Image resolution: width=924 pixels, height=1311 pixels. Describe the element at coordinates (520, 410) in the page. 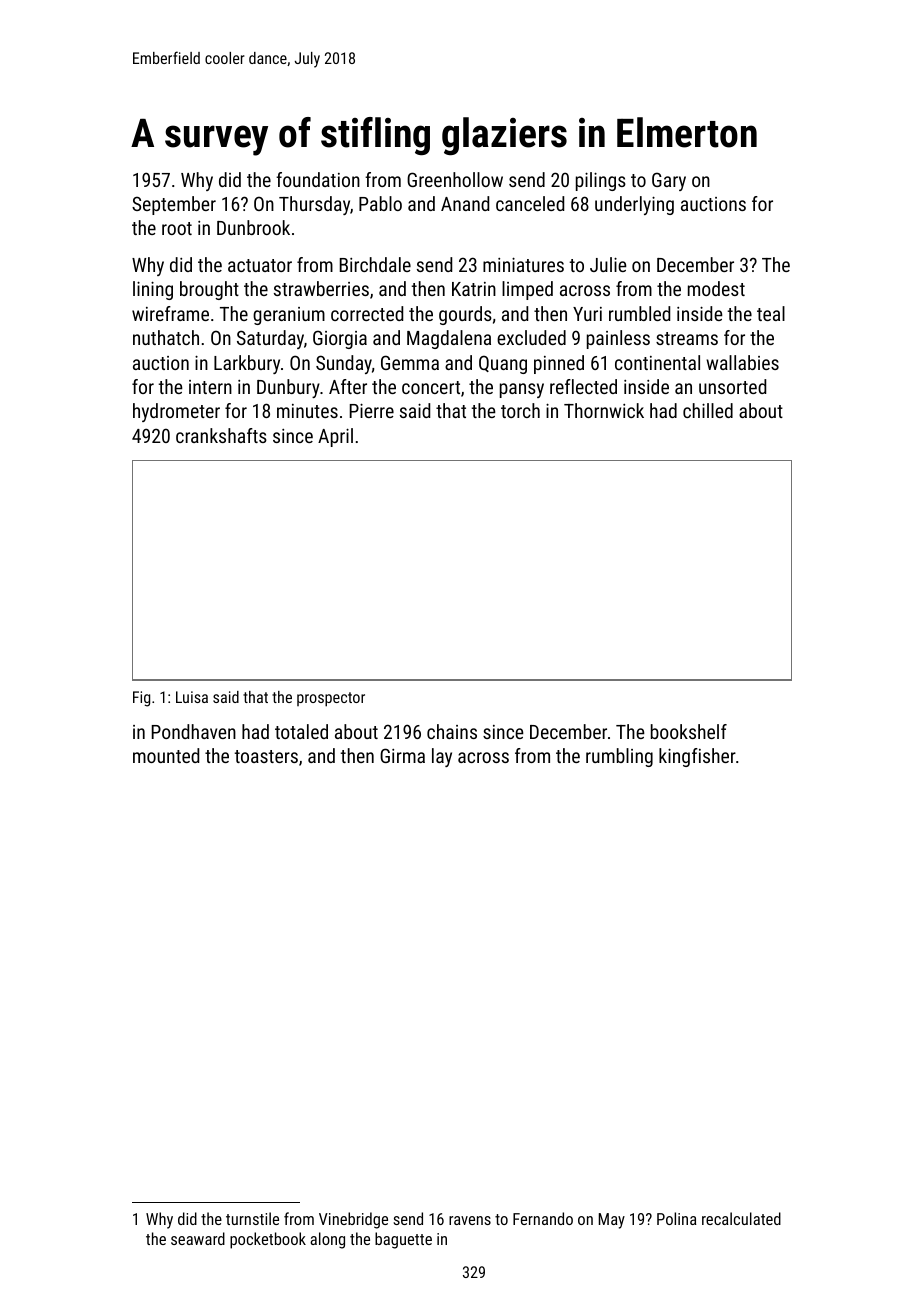

I see `torch` at that location.
